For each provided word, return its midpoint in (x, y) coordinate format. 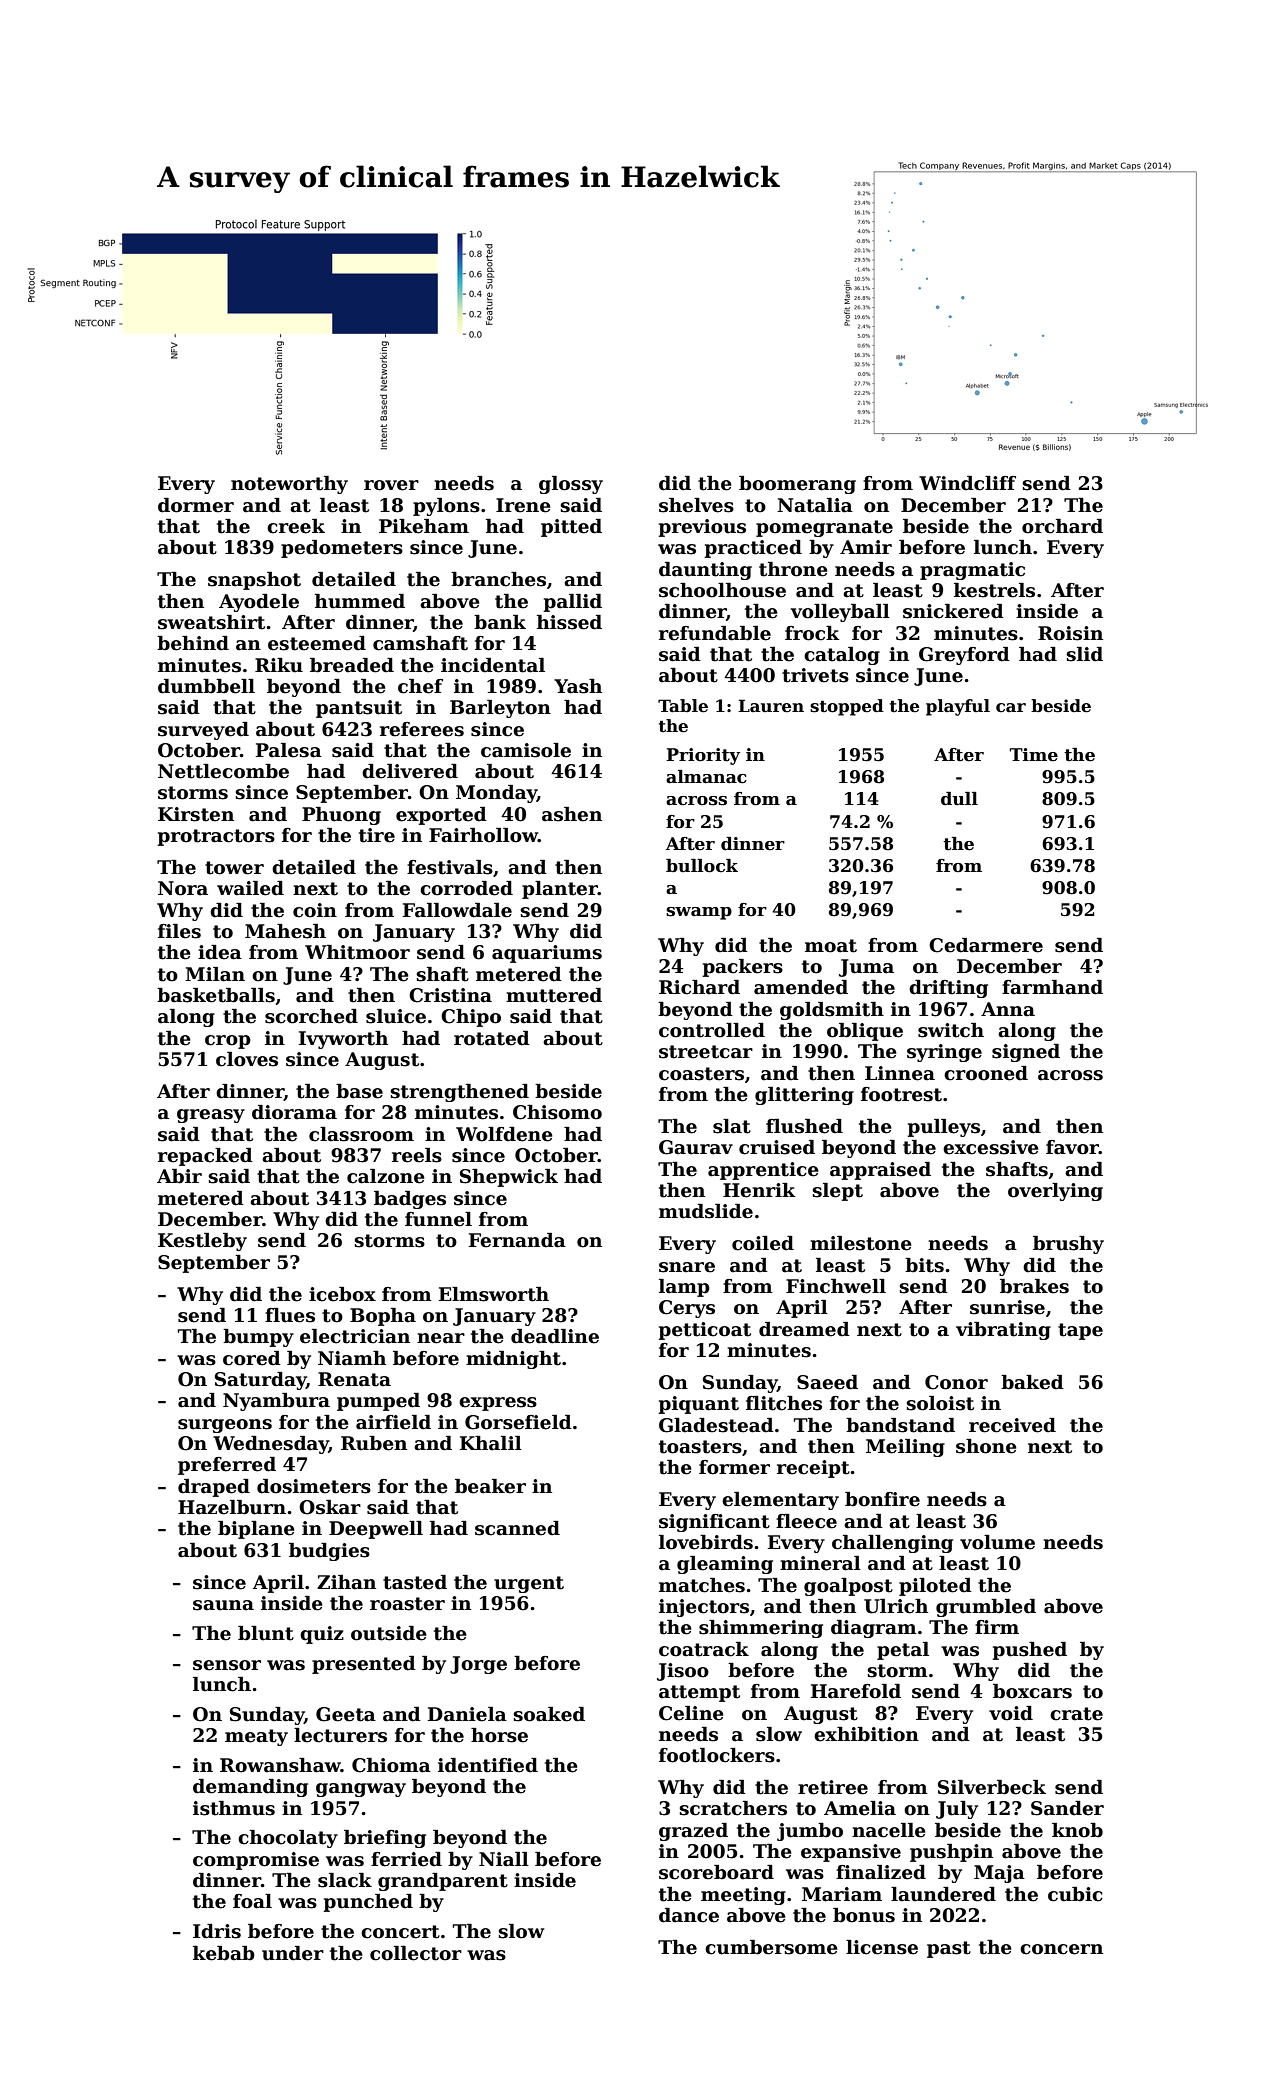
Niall (504, 1859)
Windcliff (967, 483)
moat (831, 946)
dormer (196, 505)
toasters (700, 1447)
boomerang (797, 485)
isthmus (234, 1808)
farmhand (1052, 987)
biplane (256, 1530)
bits (924, 1265)
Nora (183, 888)
